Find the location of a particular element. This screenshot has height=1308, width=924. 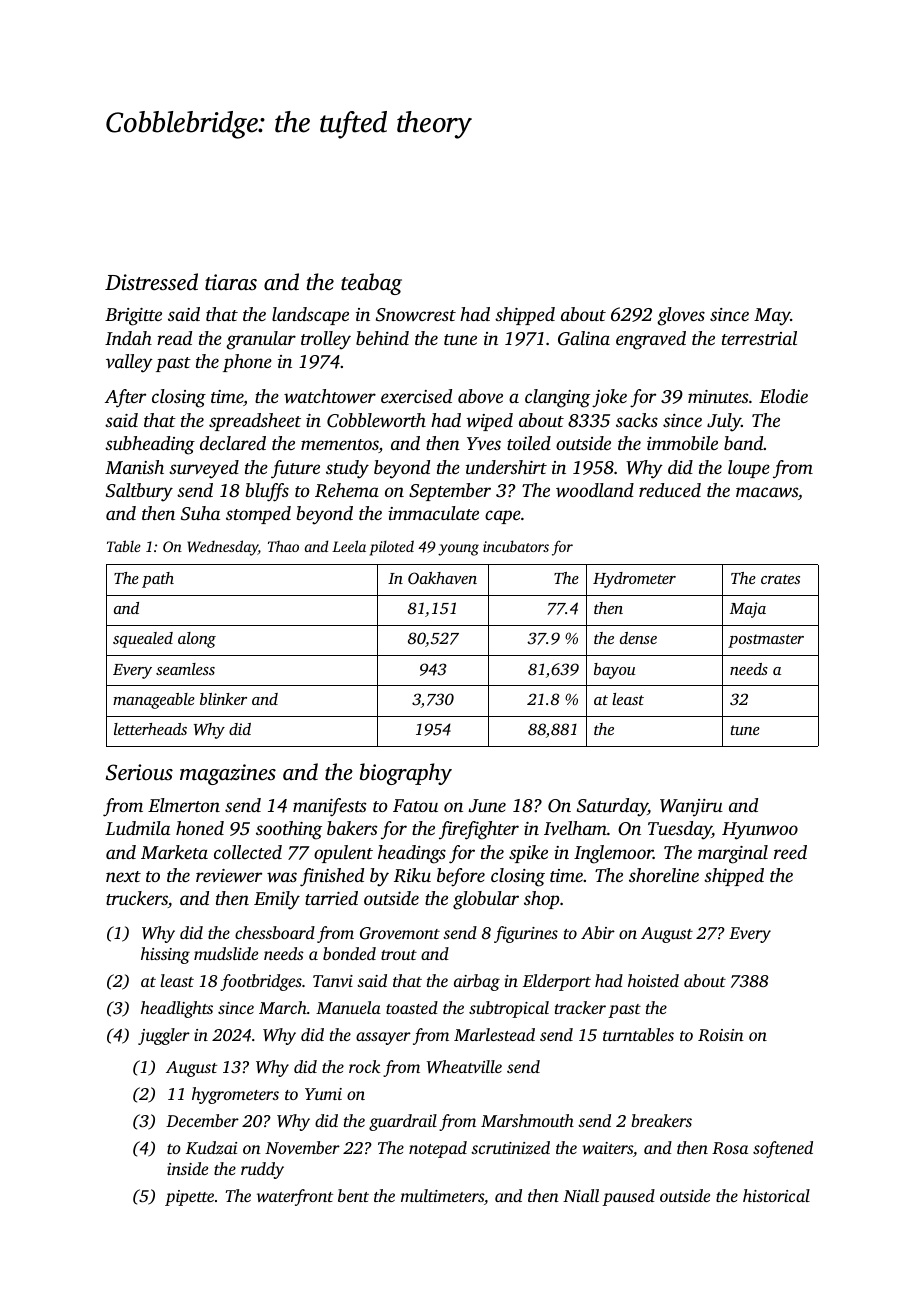

hoisted is located at coordinates (653, 980).
